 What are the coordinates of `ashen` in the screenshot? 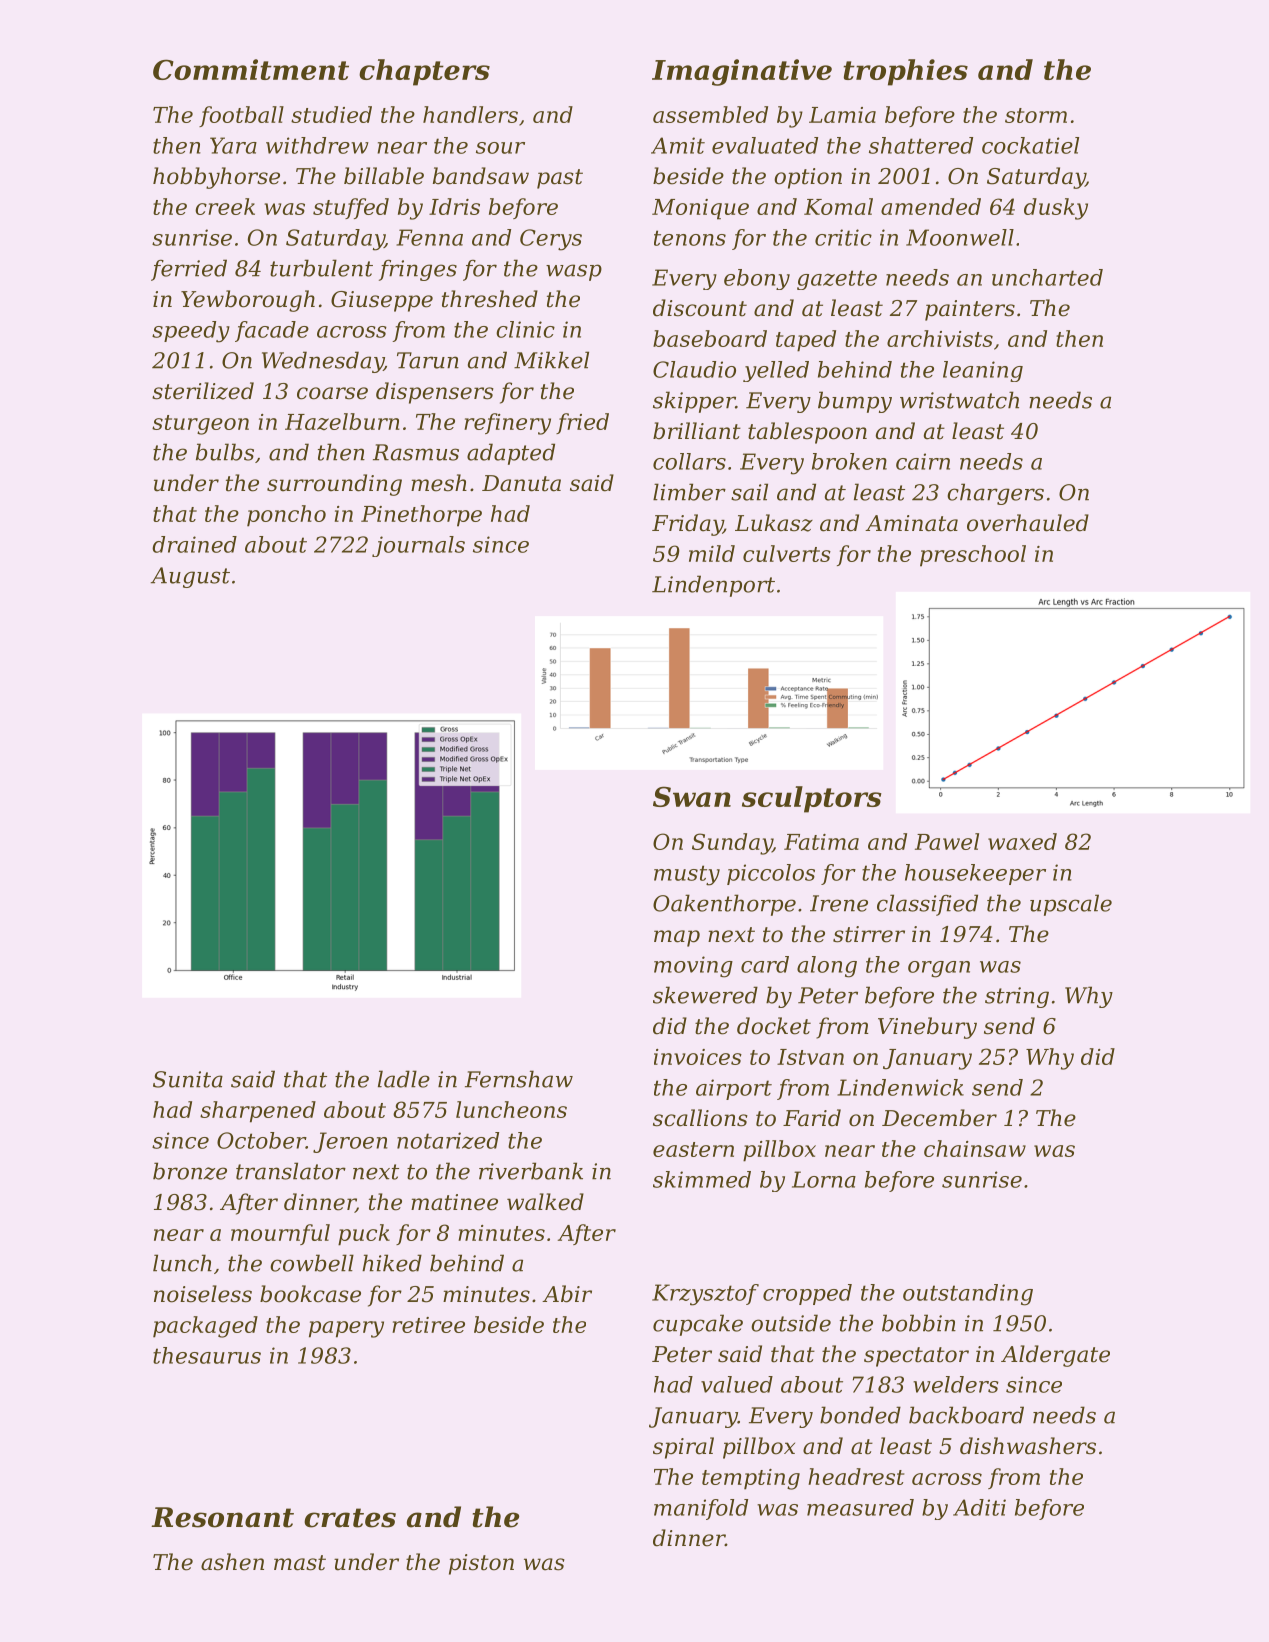 It's located at (232, 1562).
